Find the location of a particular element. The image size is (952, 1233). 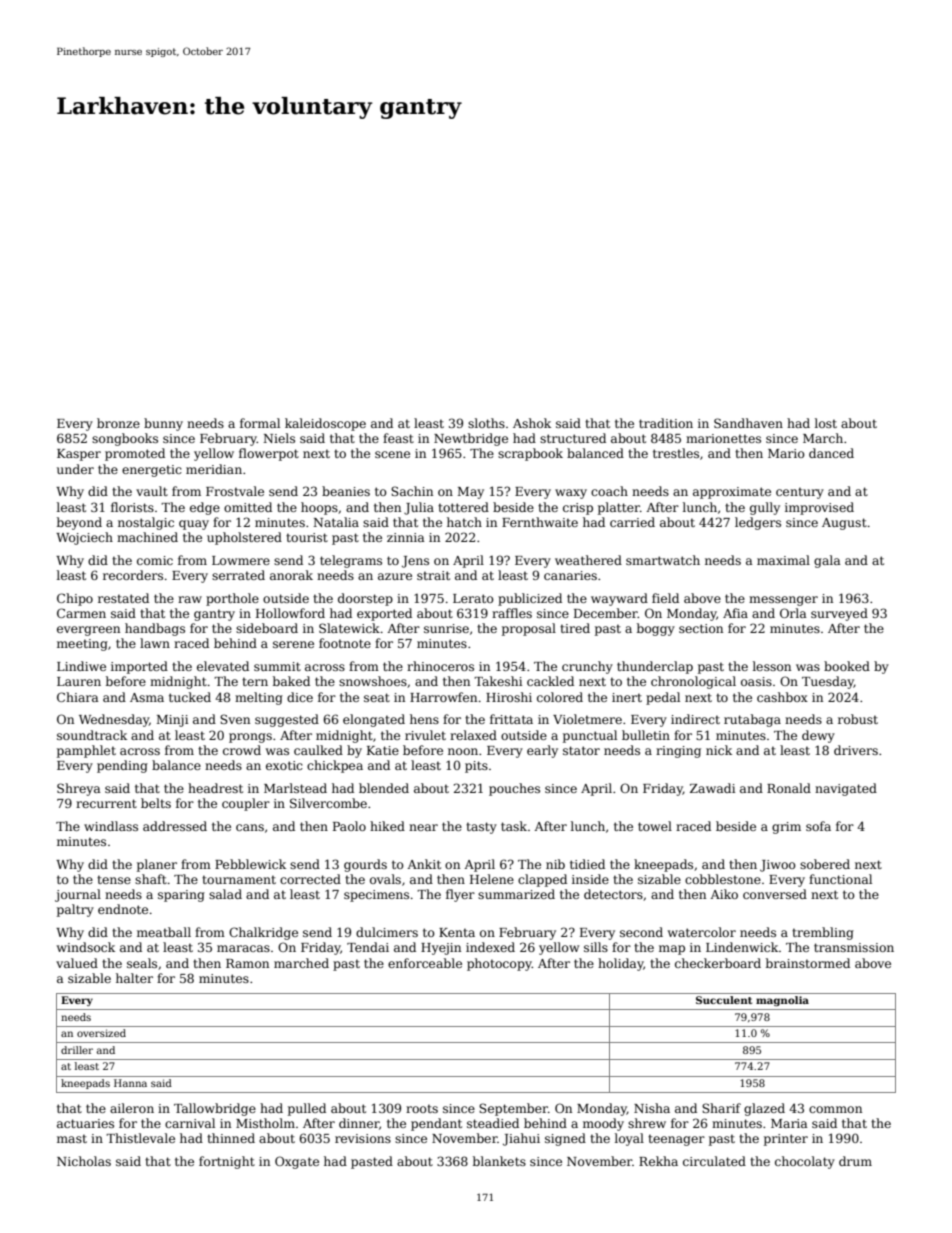

Ashok is located at coordinates (532, 423).
